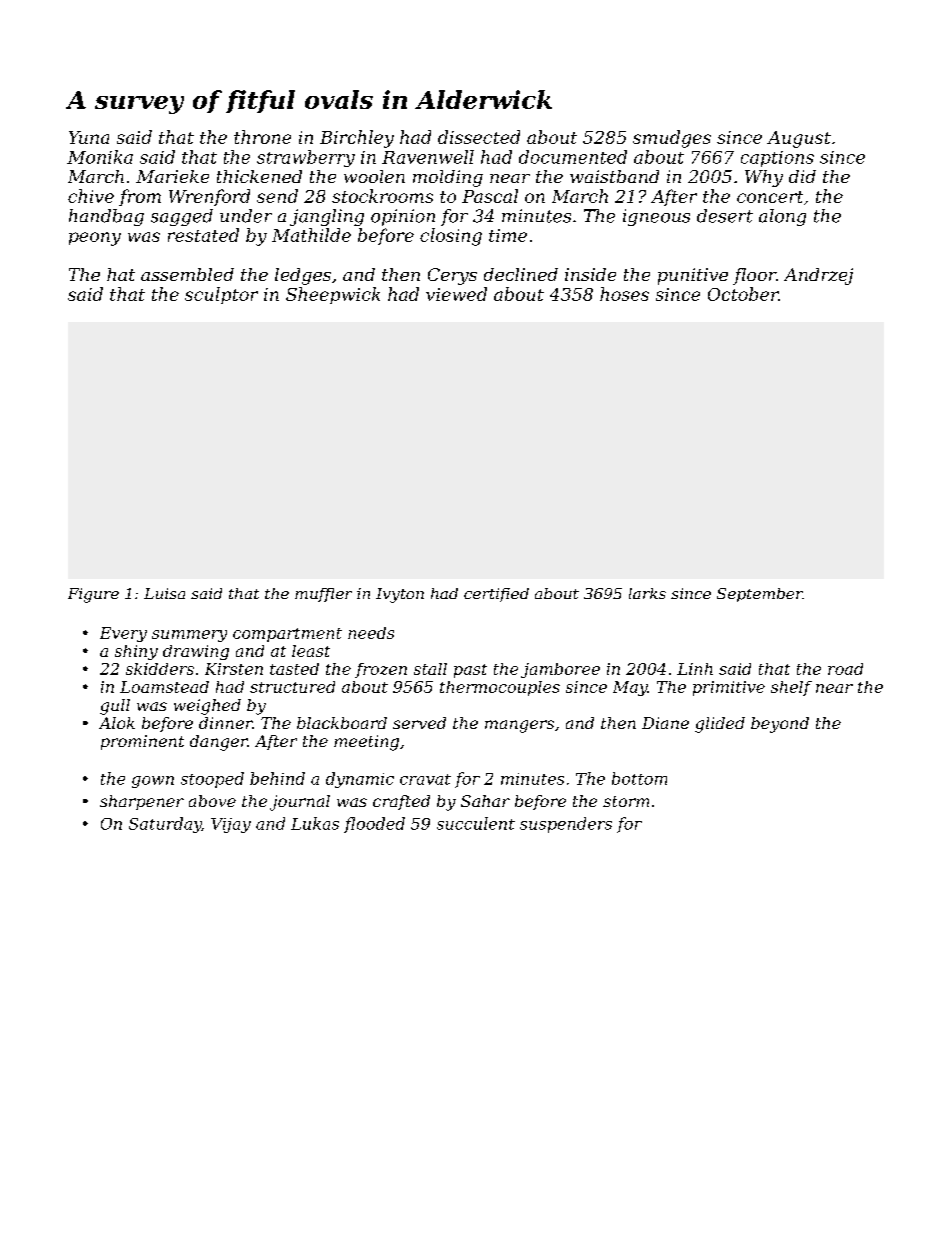 The image size is (952, 1233). I want to click on September, so click(760, 595).
